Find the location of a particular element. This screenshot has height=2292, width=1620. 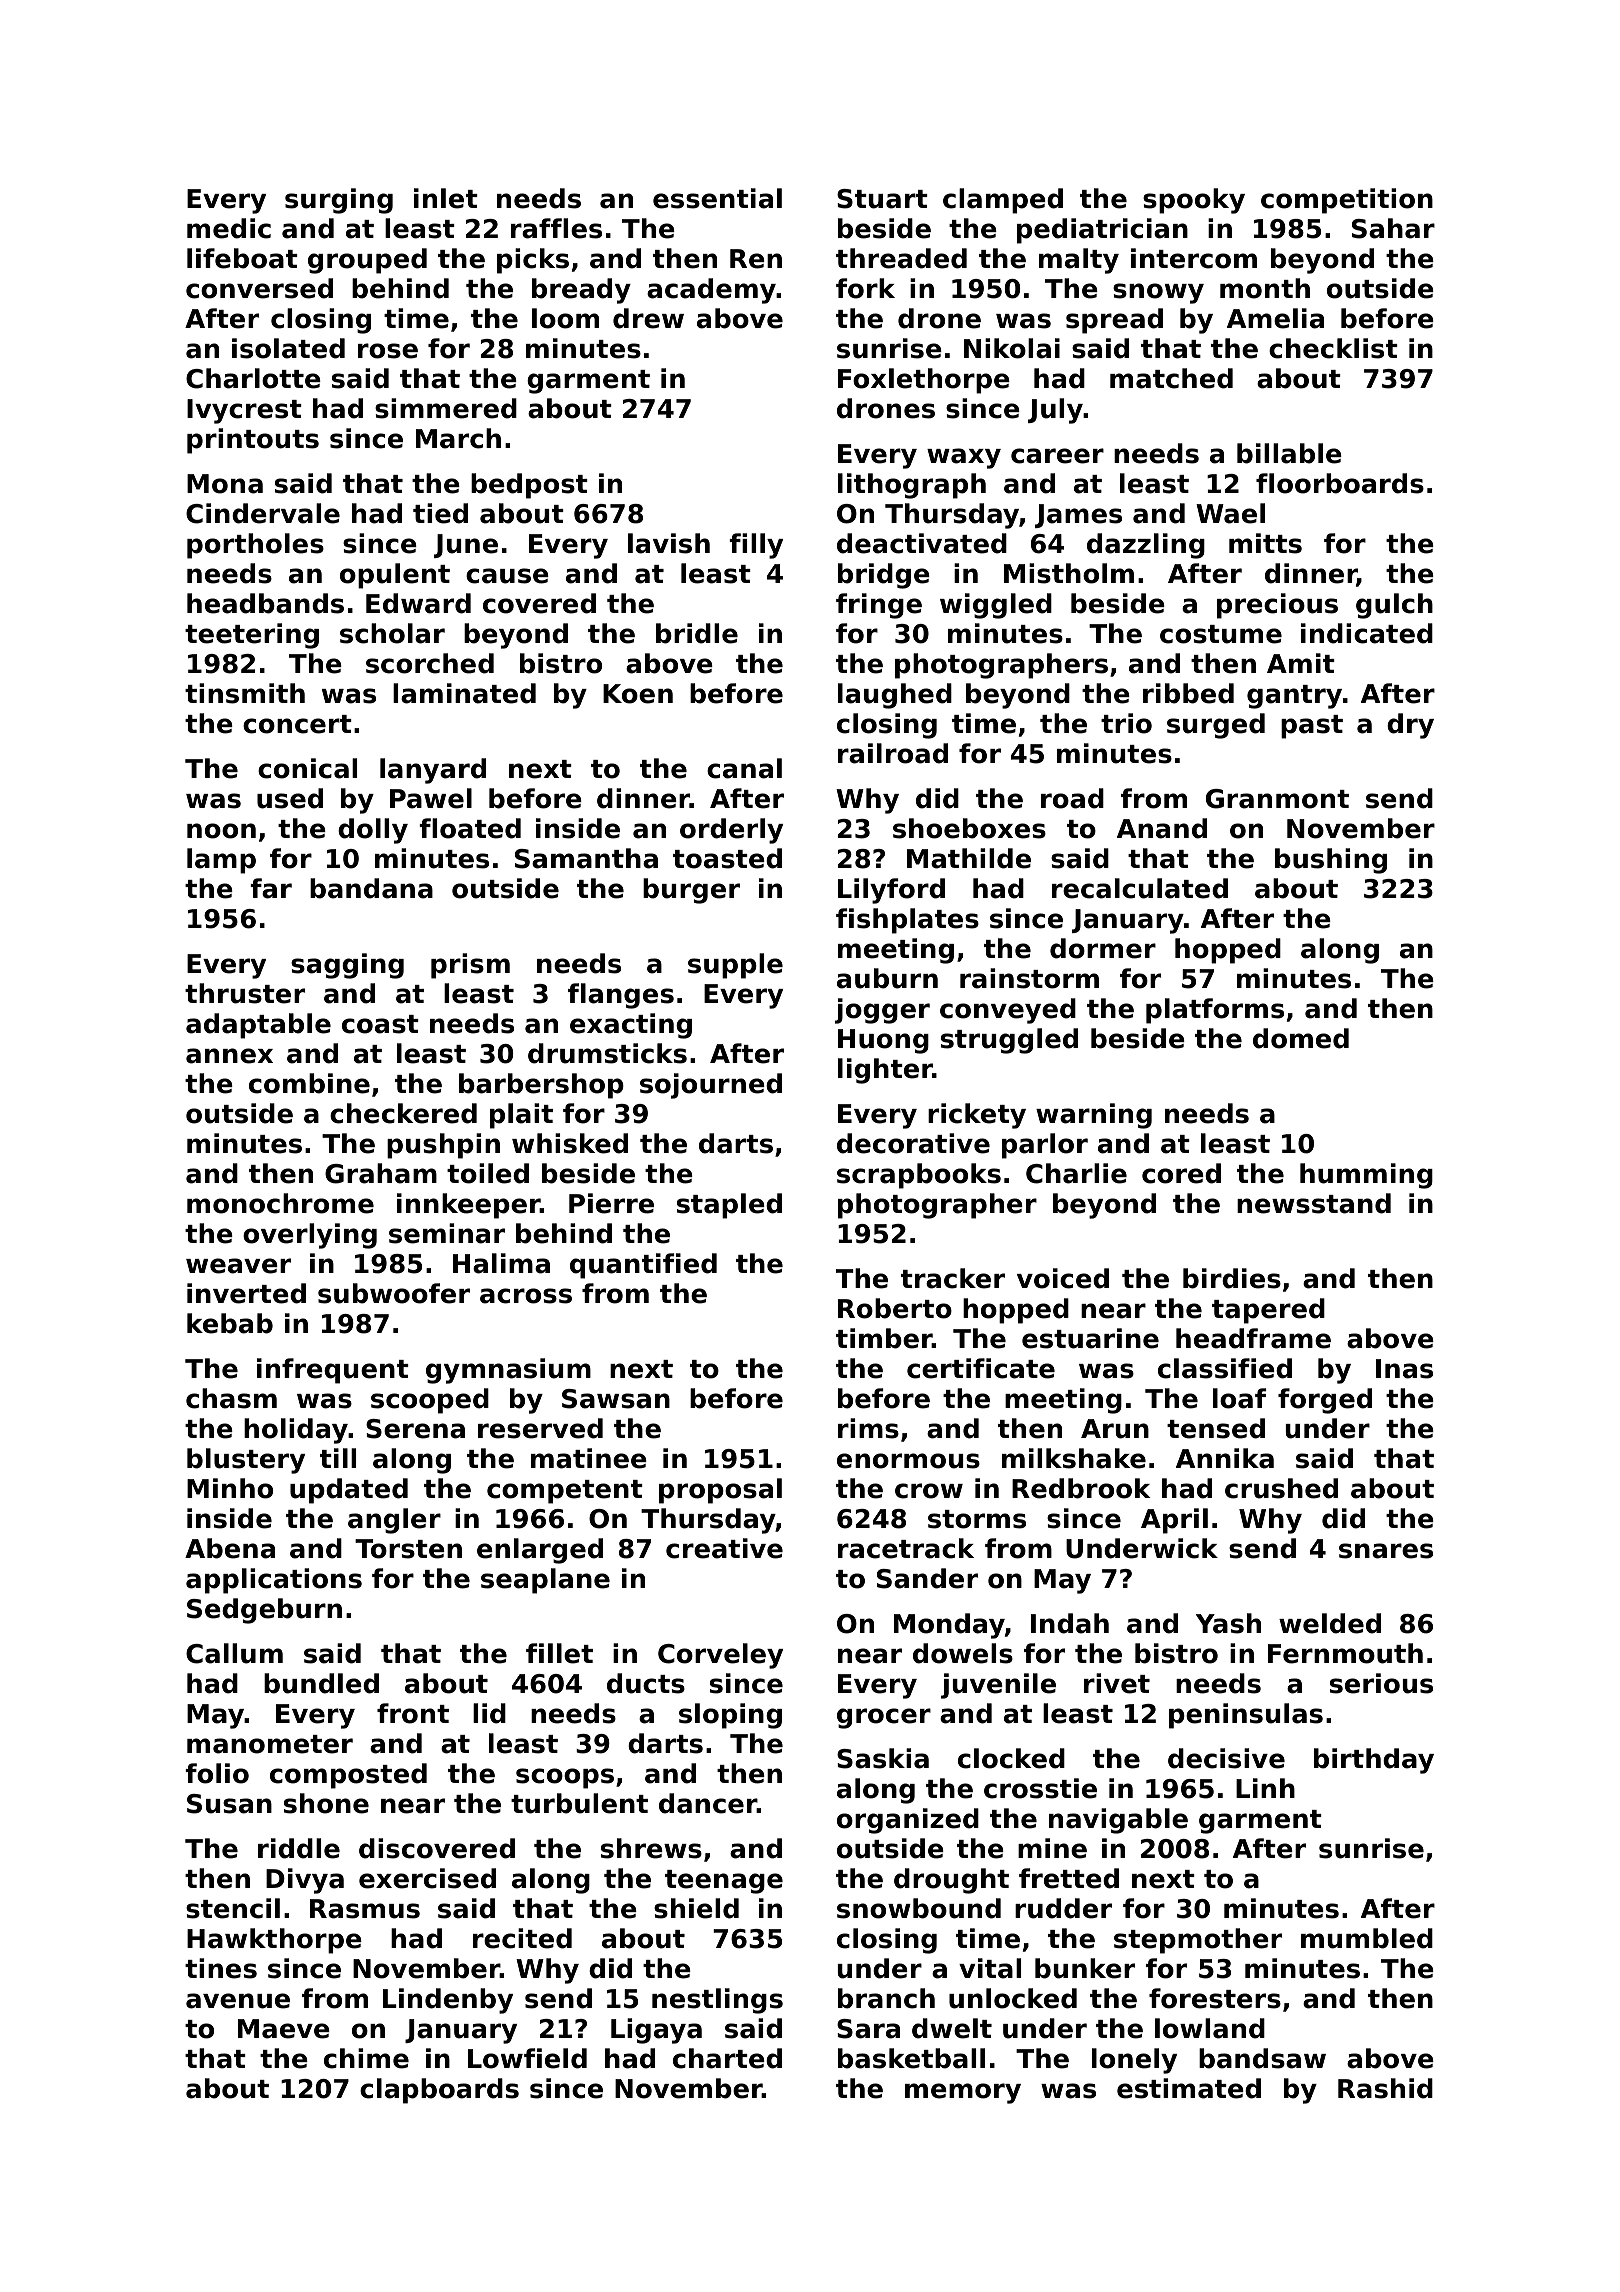

Corveley is located at coordinates (720, 1656).
